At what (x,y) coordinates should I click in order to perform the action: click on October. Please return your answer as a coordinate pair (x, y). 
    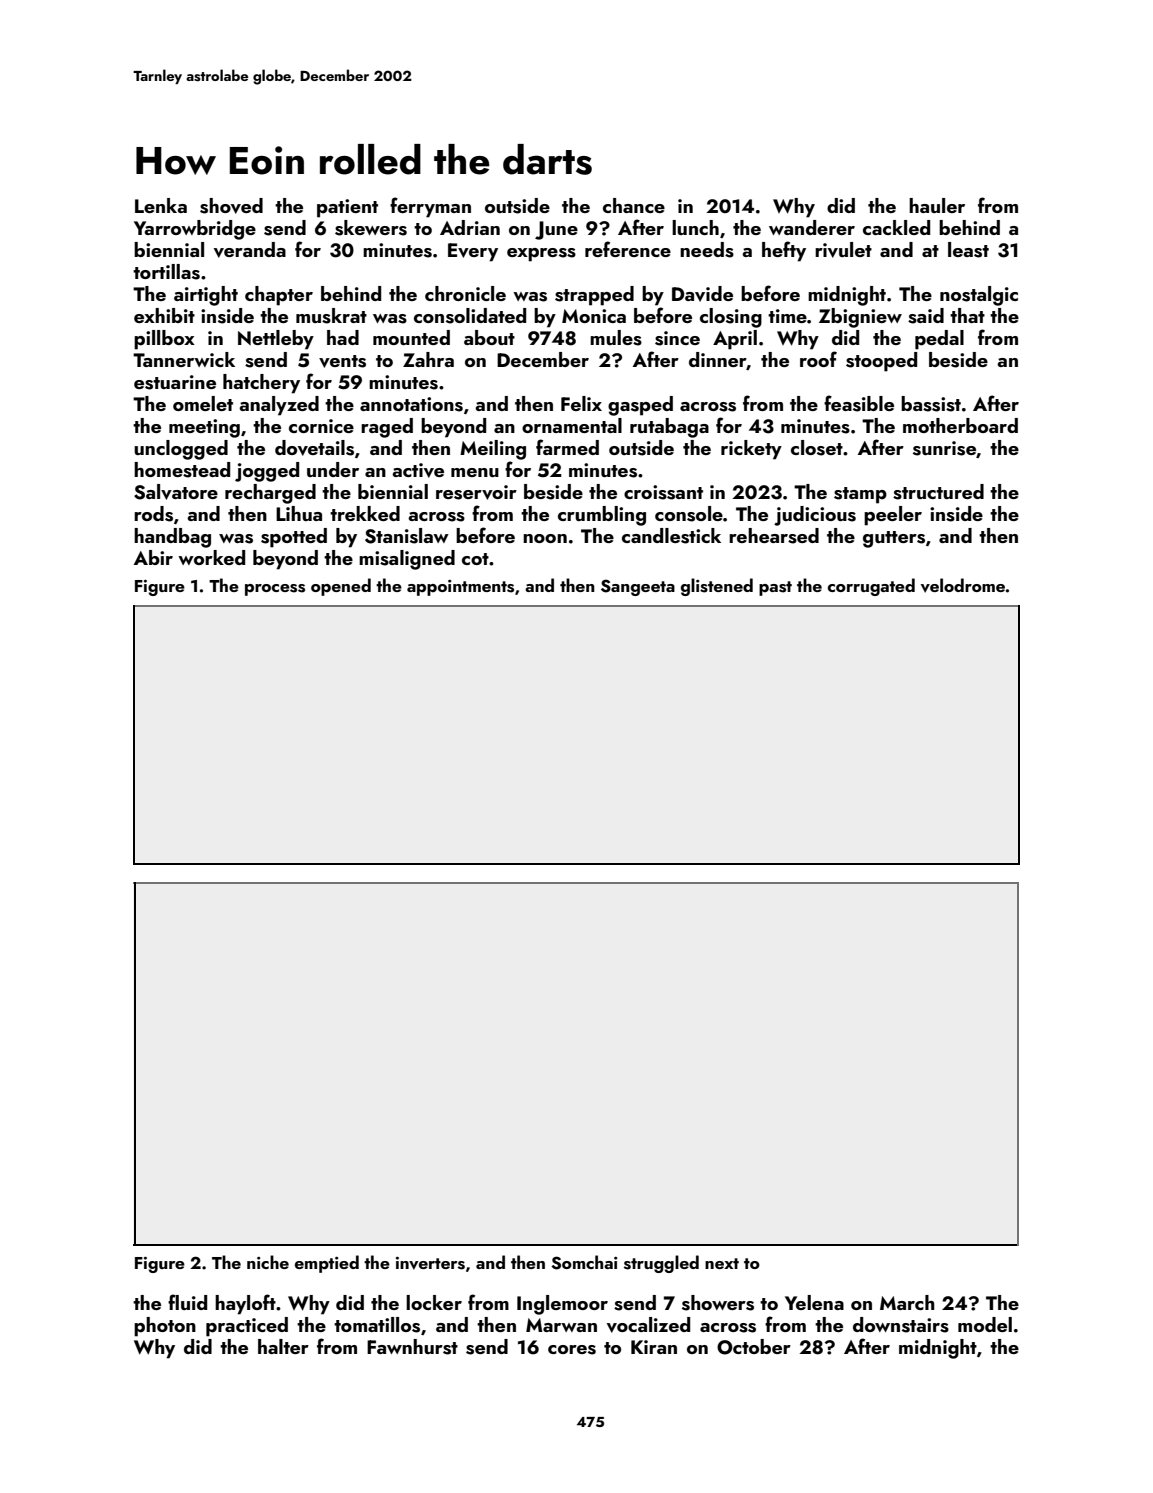
    Looking at the image, I should click on (754, 1347).
